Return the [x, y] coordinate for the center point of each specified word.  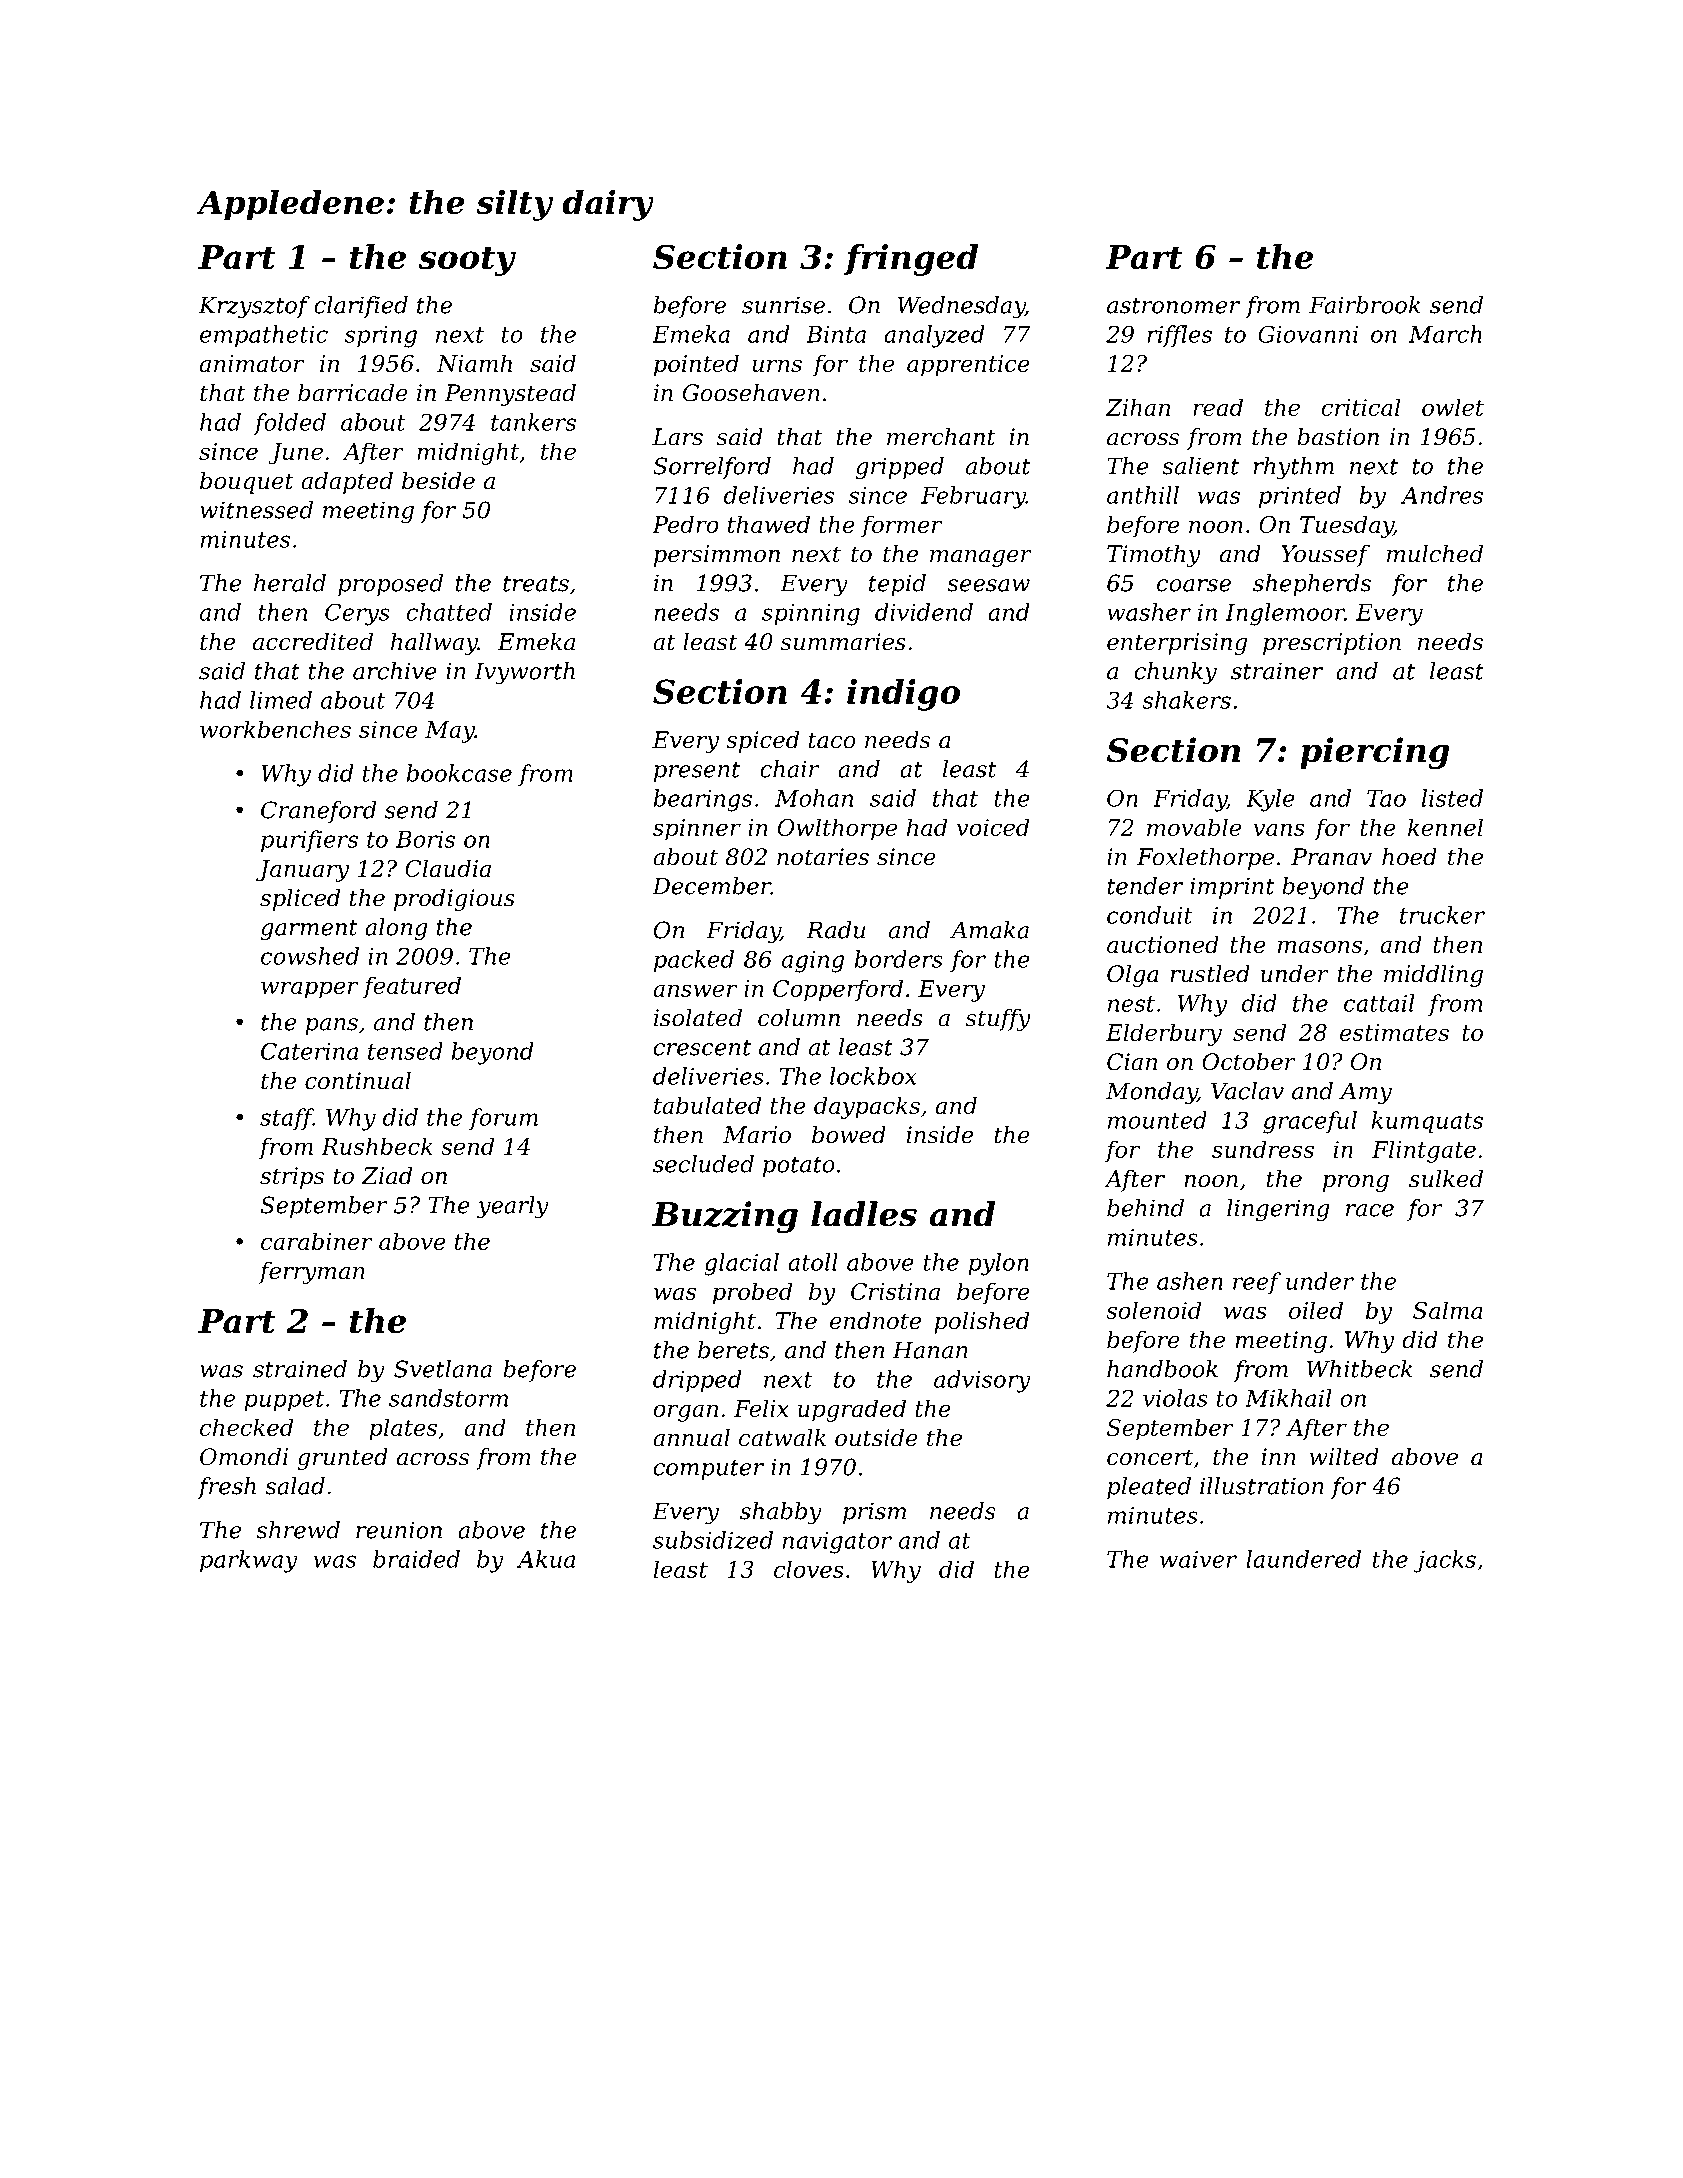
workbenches [275, 729]
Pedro [685, 524]
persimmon [717, 556]
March [1445, 334]
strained [300, 1369]
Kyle [1270, 800]
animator [252, 363]
